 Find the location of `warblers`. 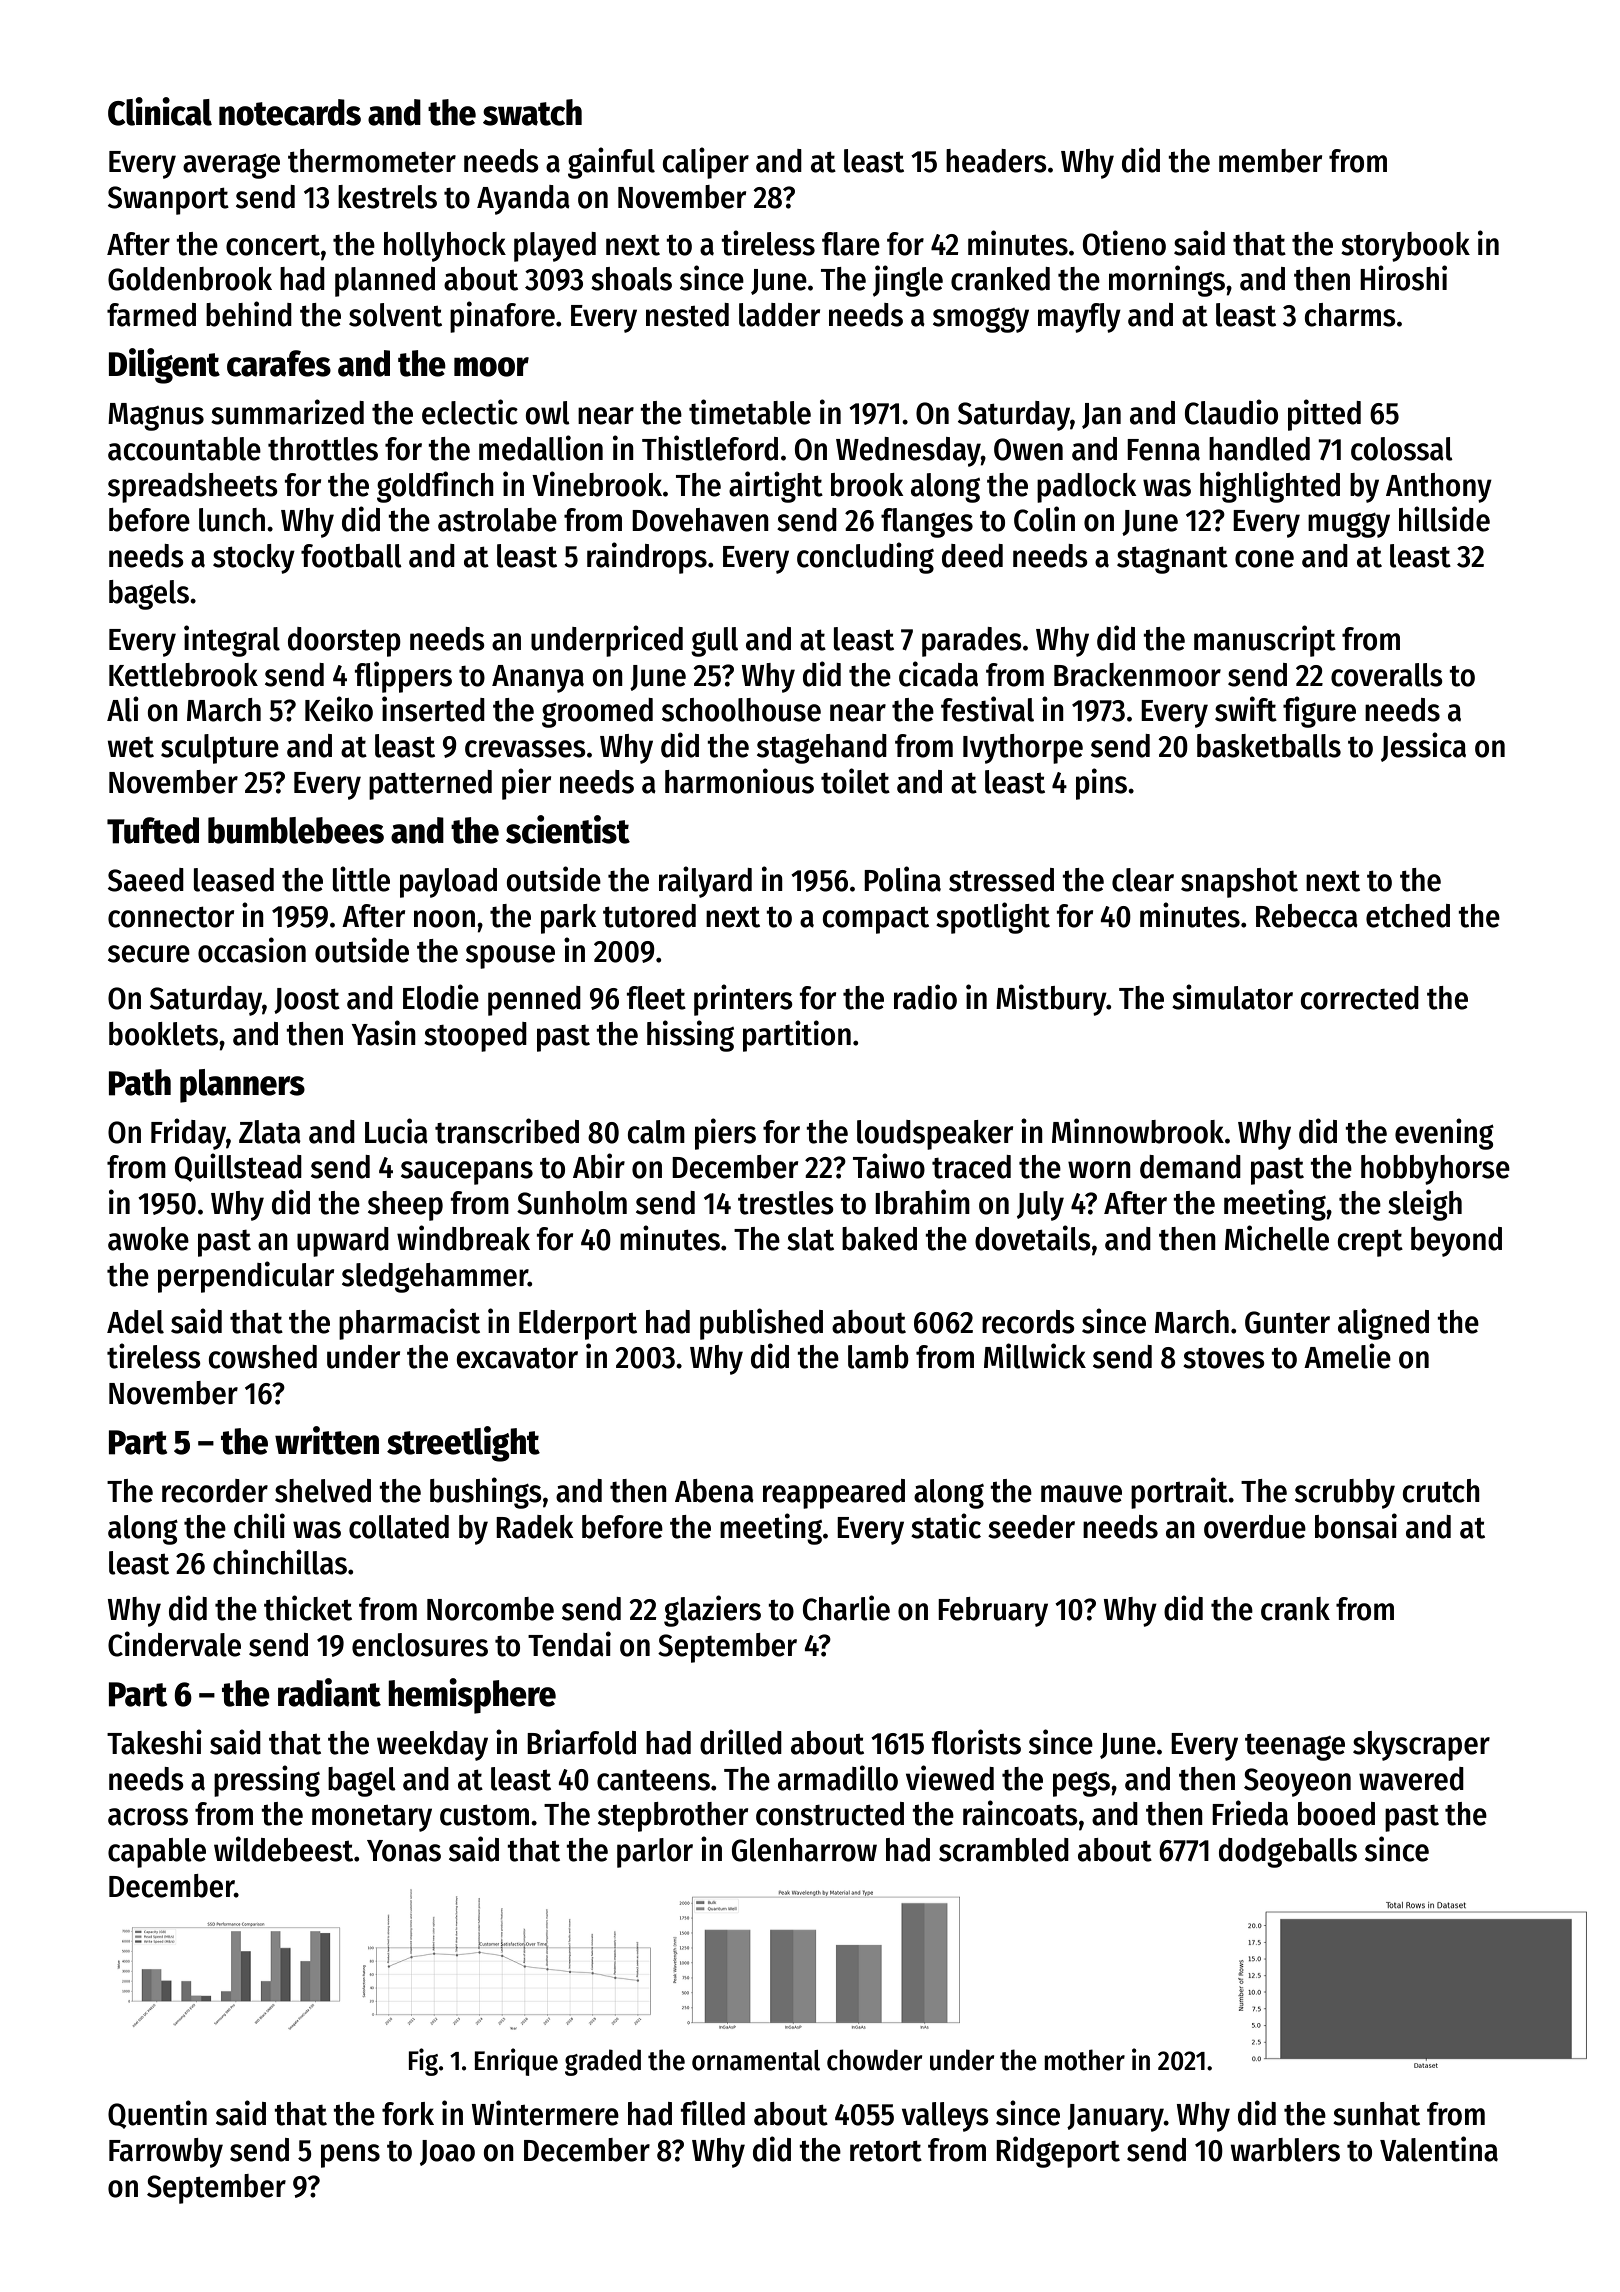

warblers is located at coordinates (1285, 2150).
